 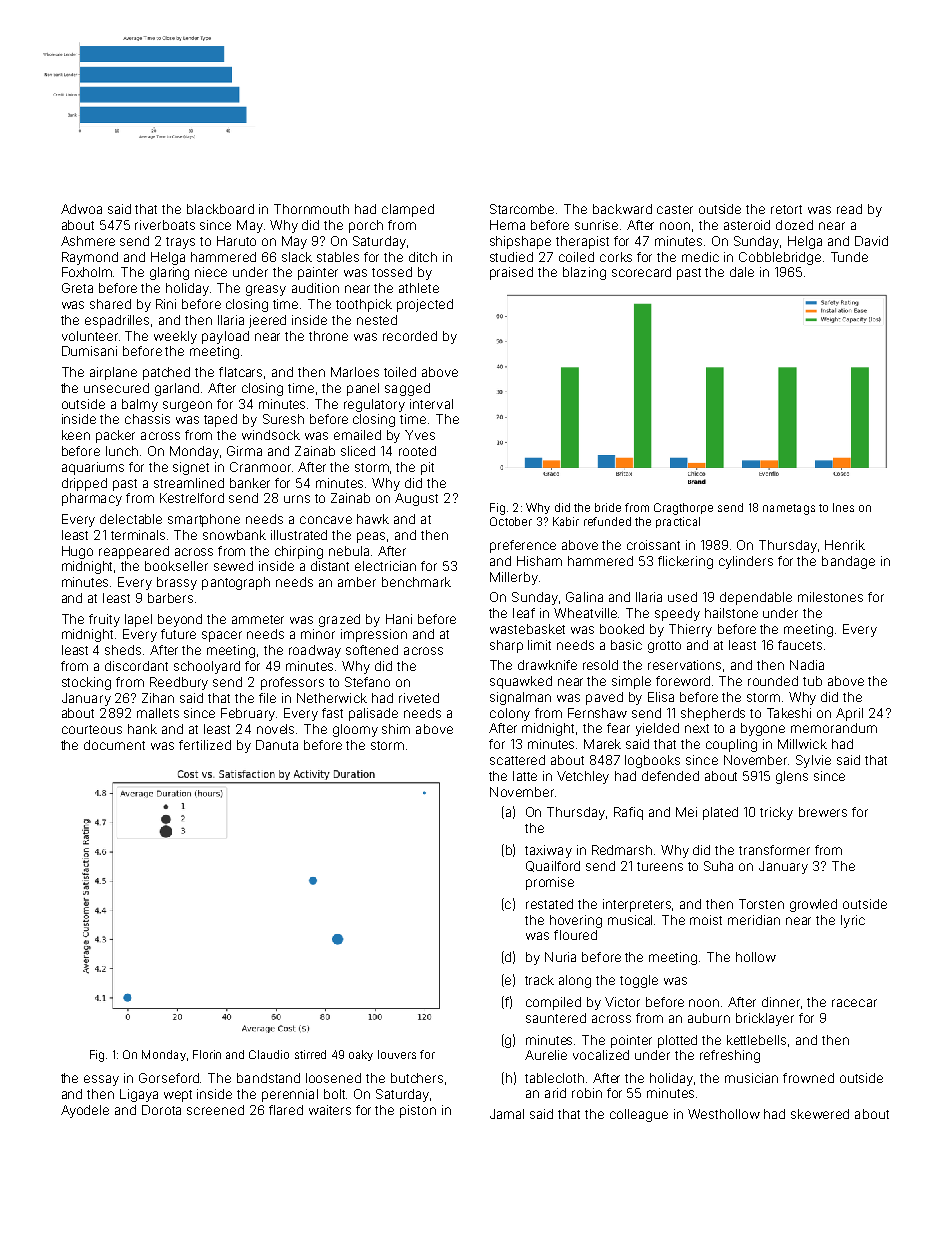 I want to click on essay, so click(x=101, y=1080).
